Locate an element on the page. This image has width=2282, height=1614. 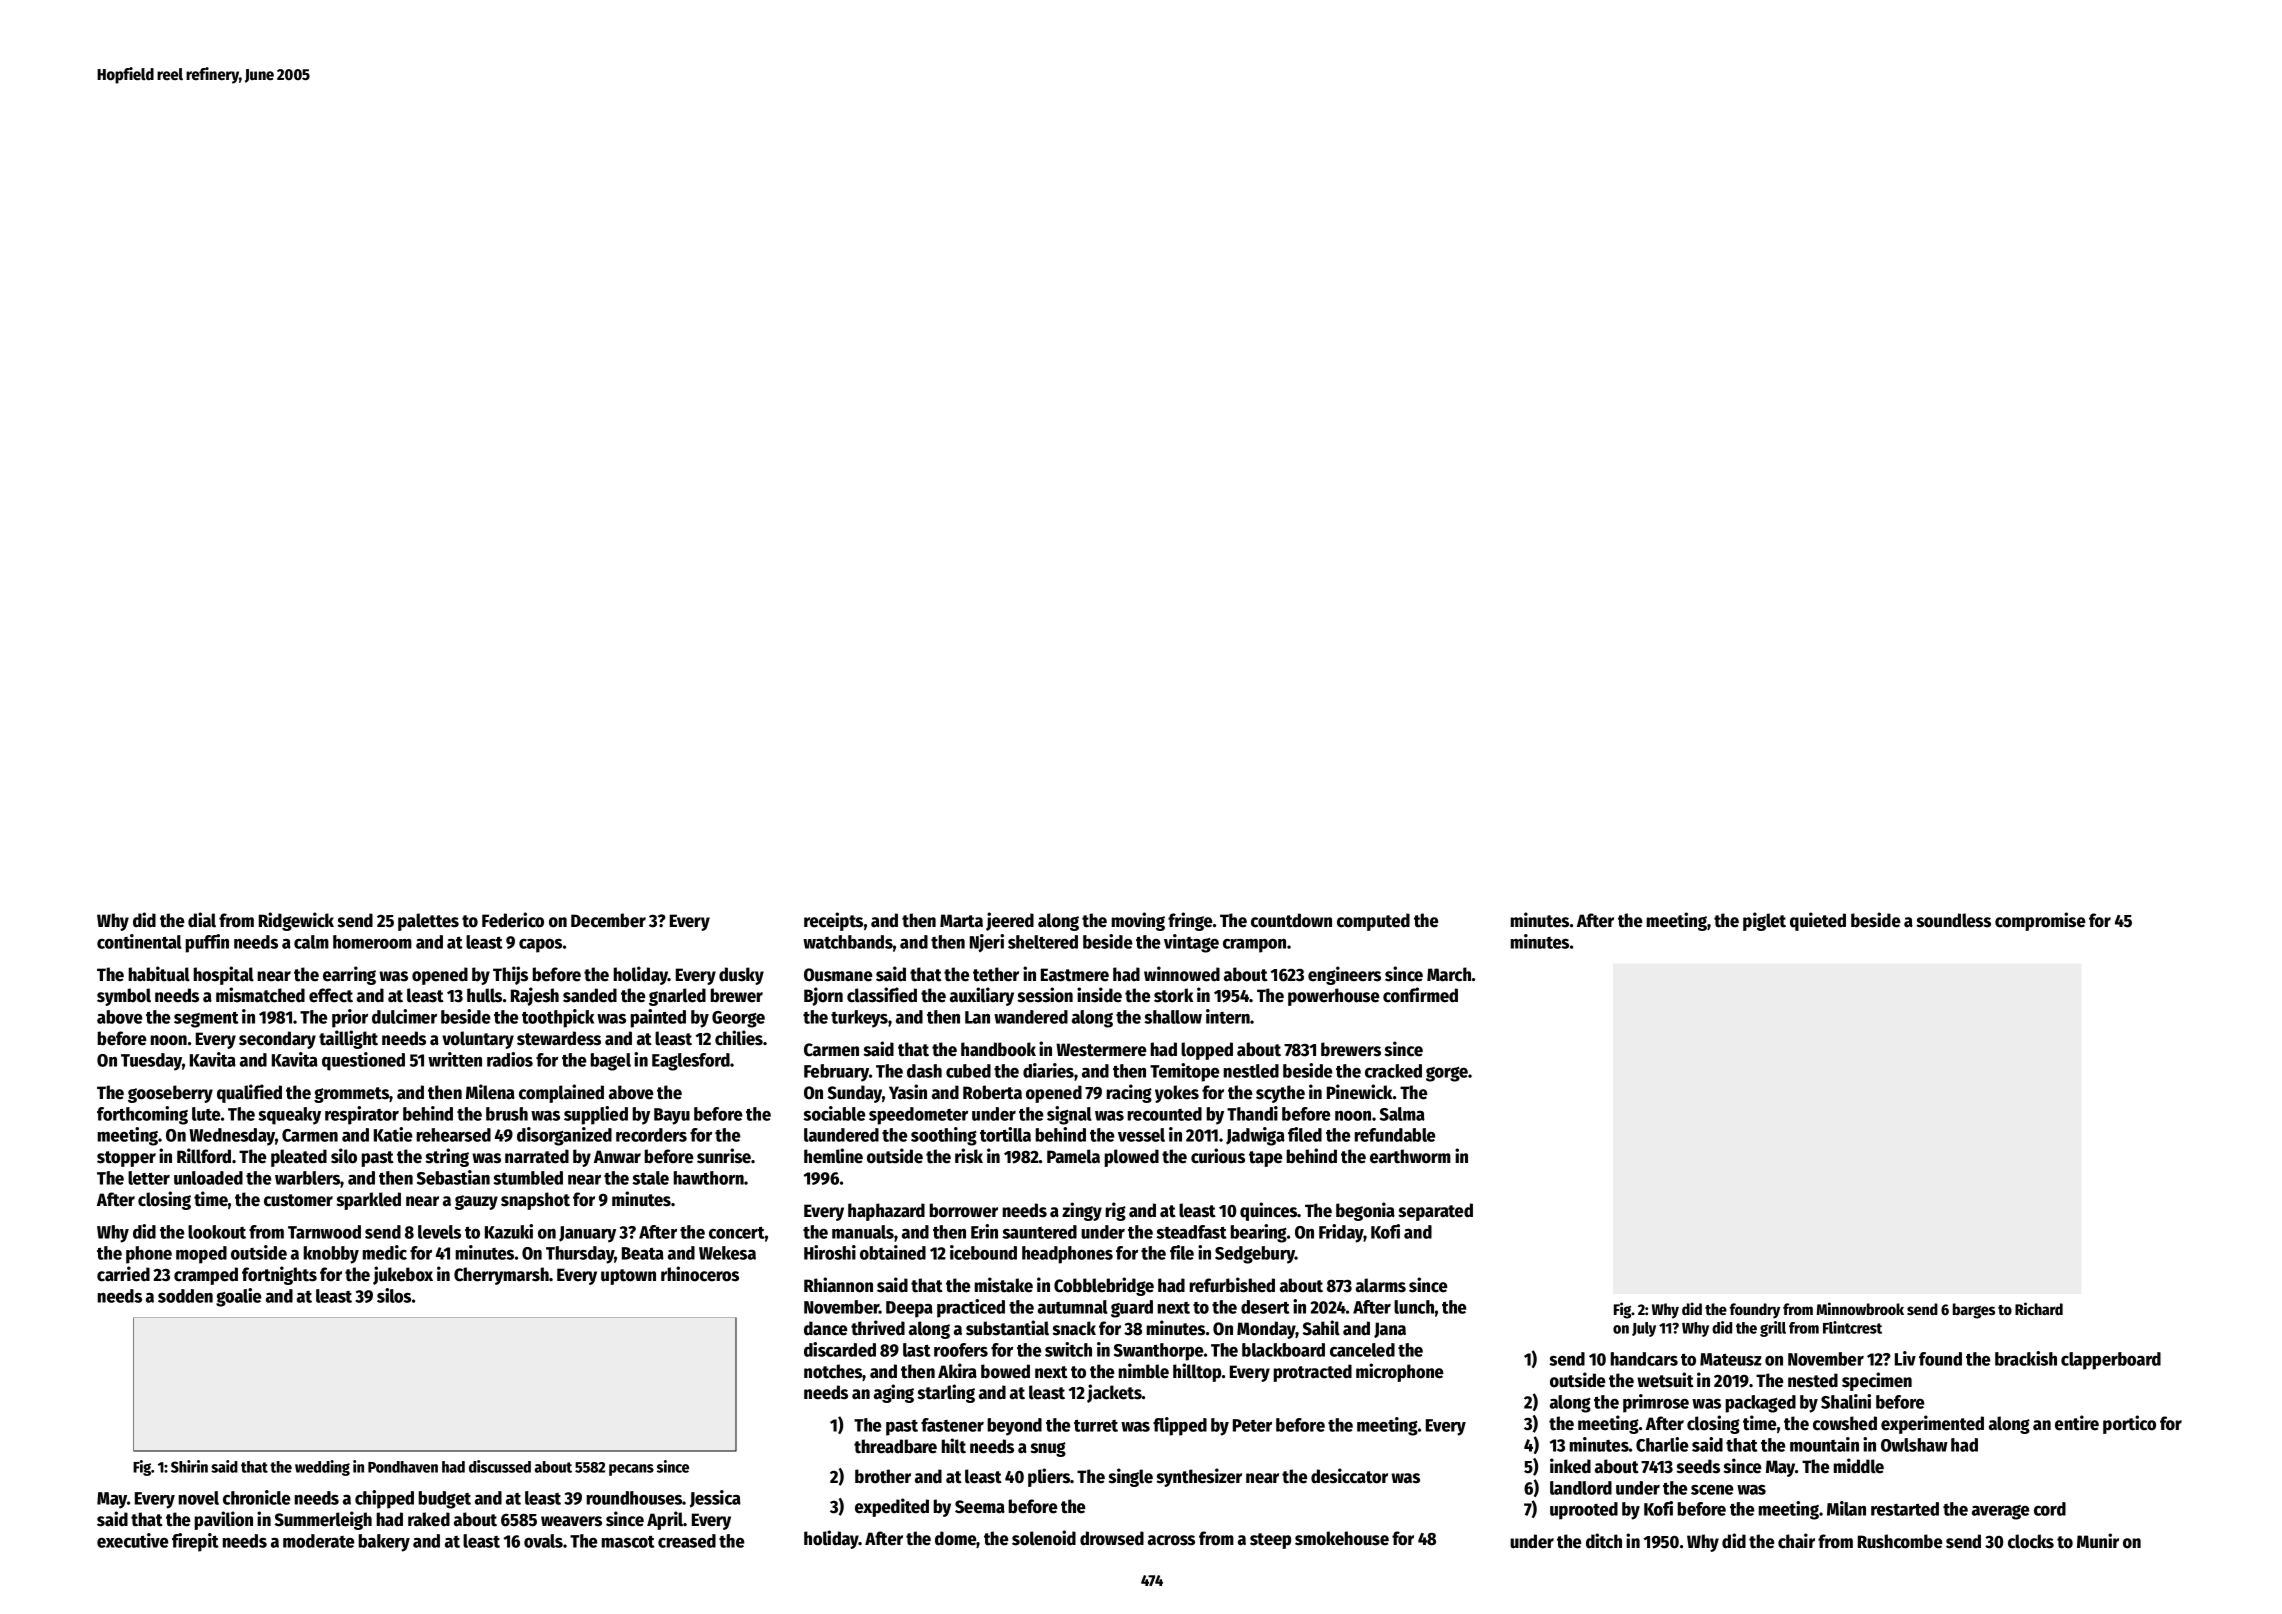
dial is located at coordinates (202, 920).
